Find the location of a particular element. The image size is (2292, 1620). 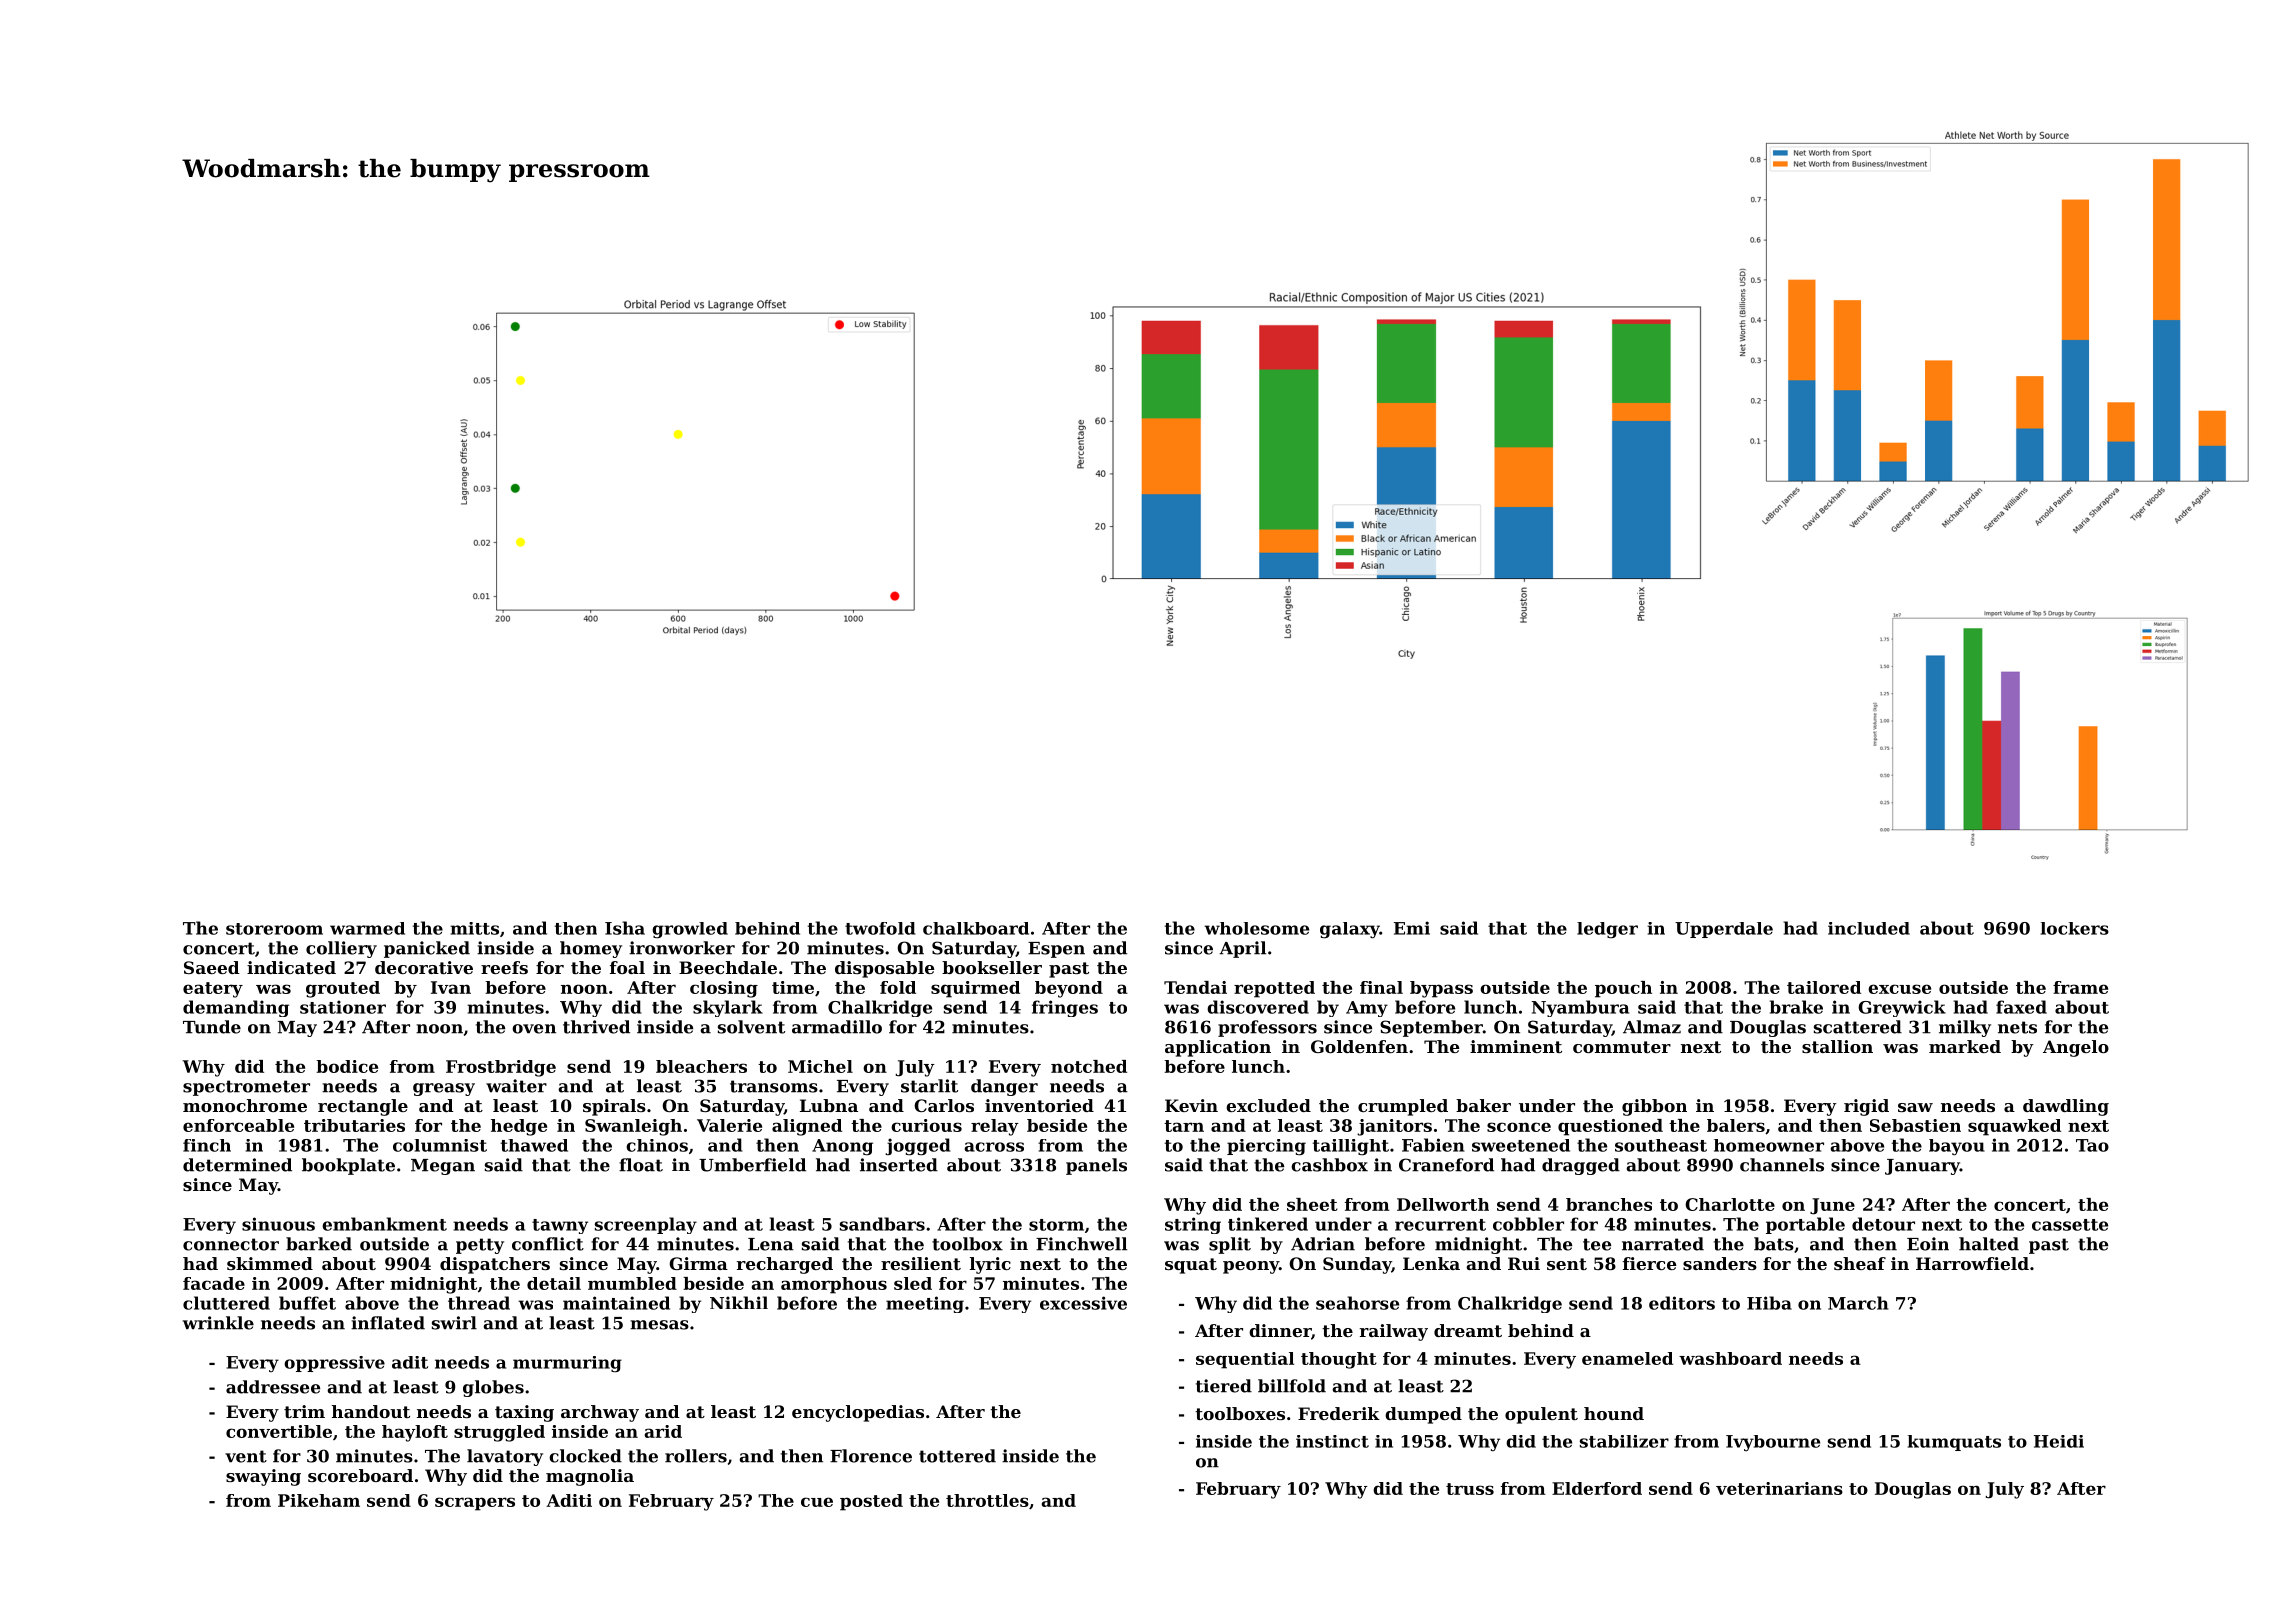

chalkboard is located at coordinates (976, 928).
